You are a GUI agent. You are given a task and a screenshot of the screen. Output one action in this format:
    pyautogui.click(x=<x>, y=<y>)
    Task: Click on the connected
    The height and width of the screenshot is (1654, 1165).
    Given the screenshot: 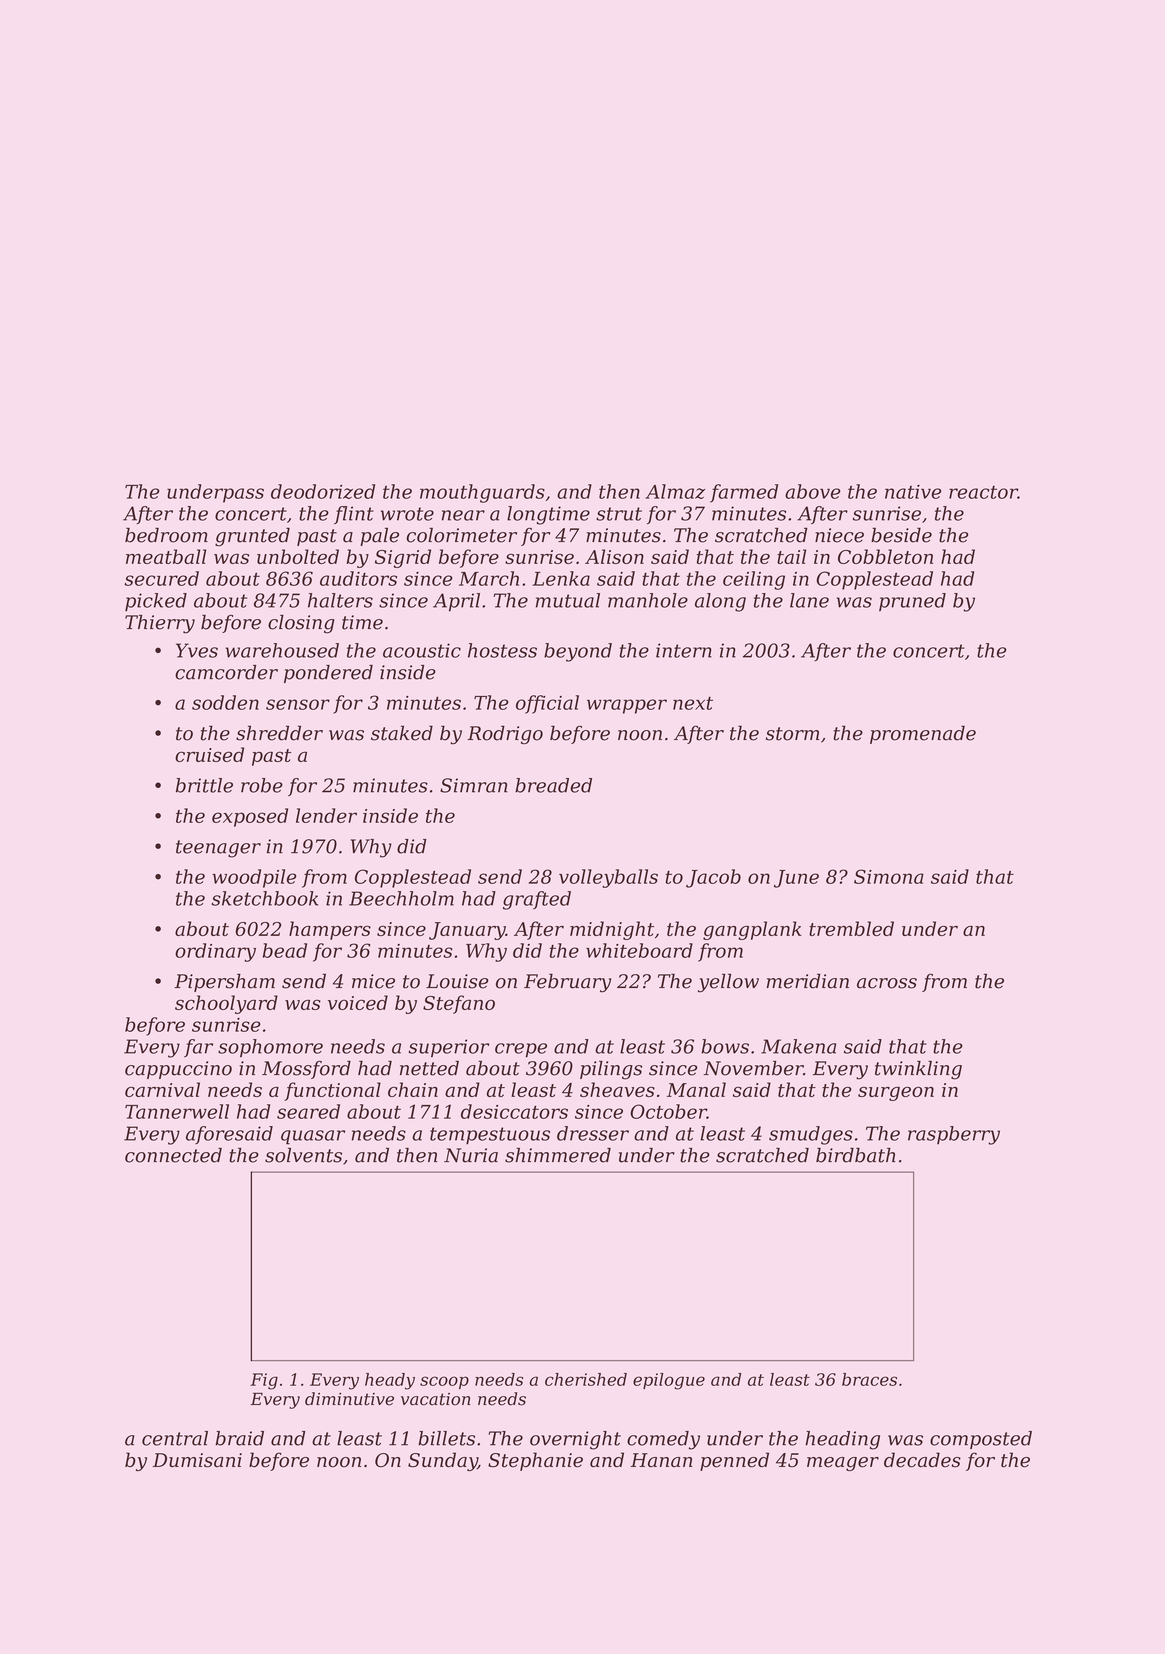 What is the action you would take?
    pyautogui.click(x=173, y=1155)
